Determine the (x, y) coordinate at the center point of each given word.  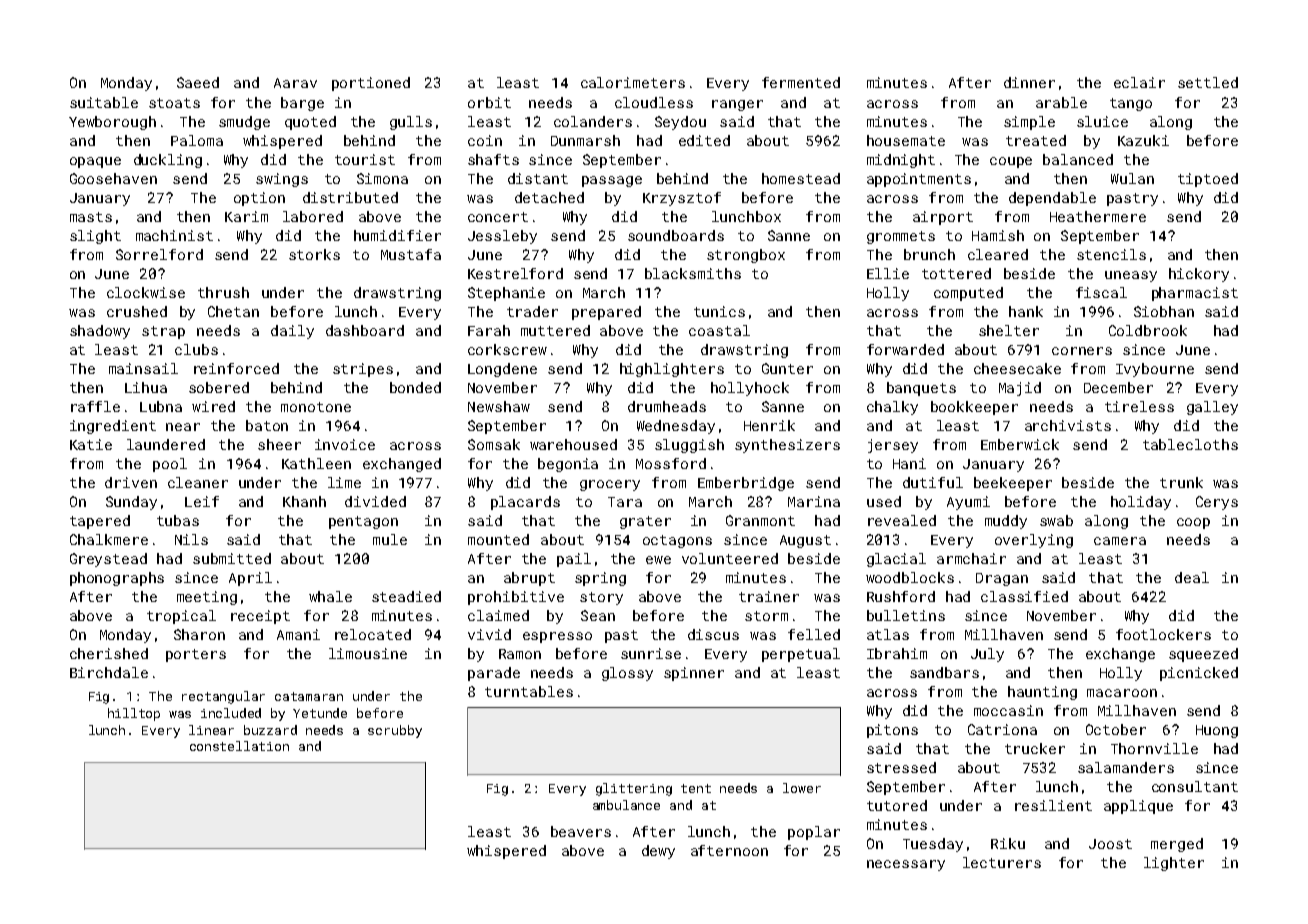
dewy (658, 852)
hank (1026, 311)
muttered (555, 330)
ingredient (113, 427)
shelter (1009, 330)
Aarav (295, 83)
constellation (239, 746)
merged (1177, 845)
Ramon (520, 654)
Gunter (787, 368)
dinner (1029, 82)
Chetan (233, 311)
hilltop (134, 714)
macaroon (1122, 693)
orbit (489, 102)
